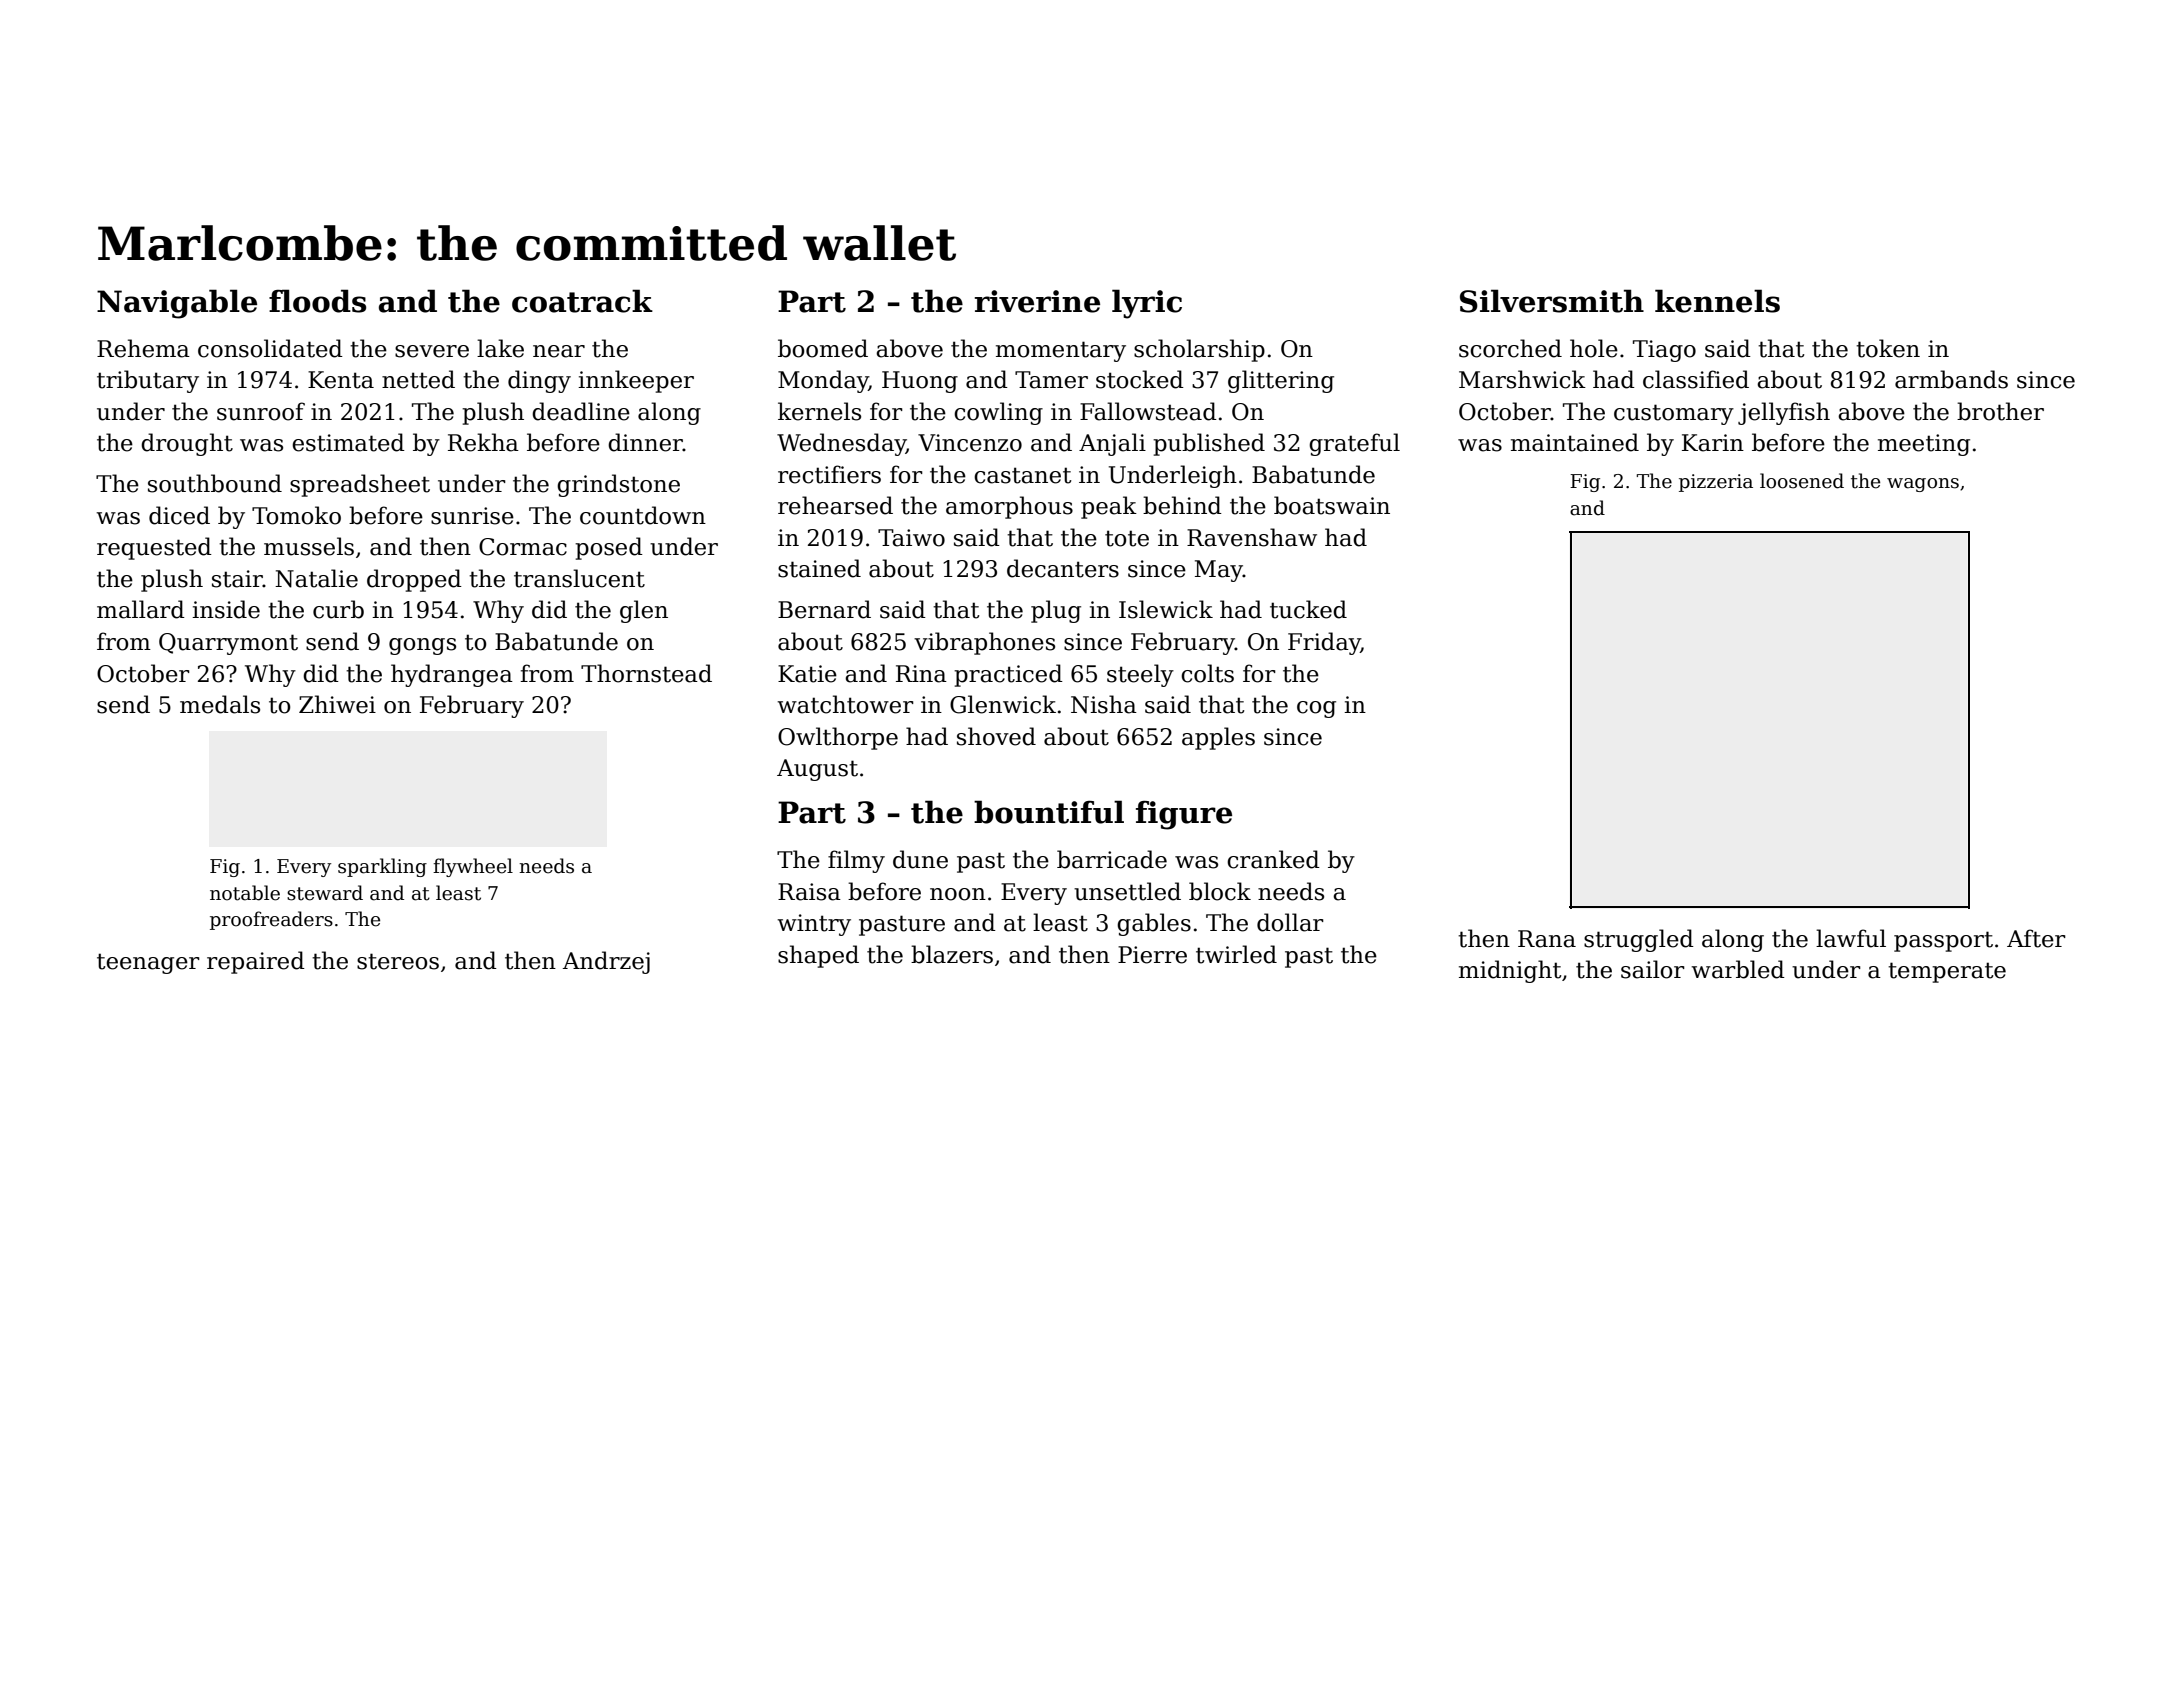 This page has height=1683, width=2178. I want to click on kennels, so click(1717, 301).
